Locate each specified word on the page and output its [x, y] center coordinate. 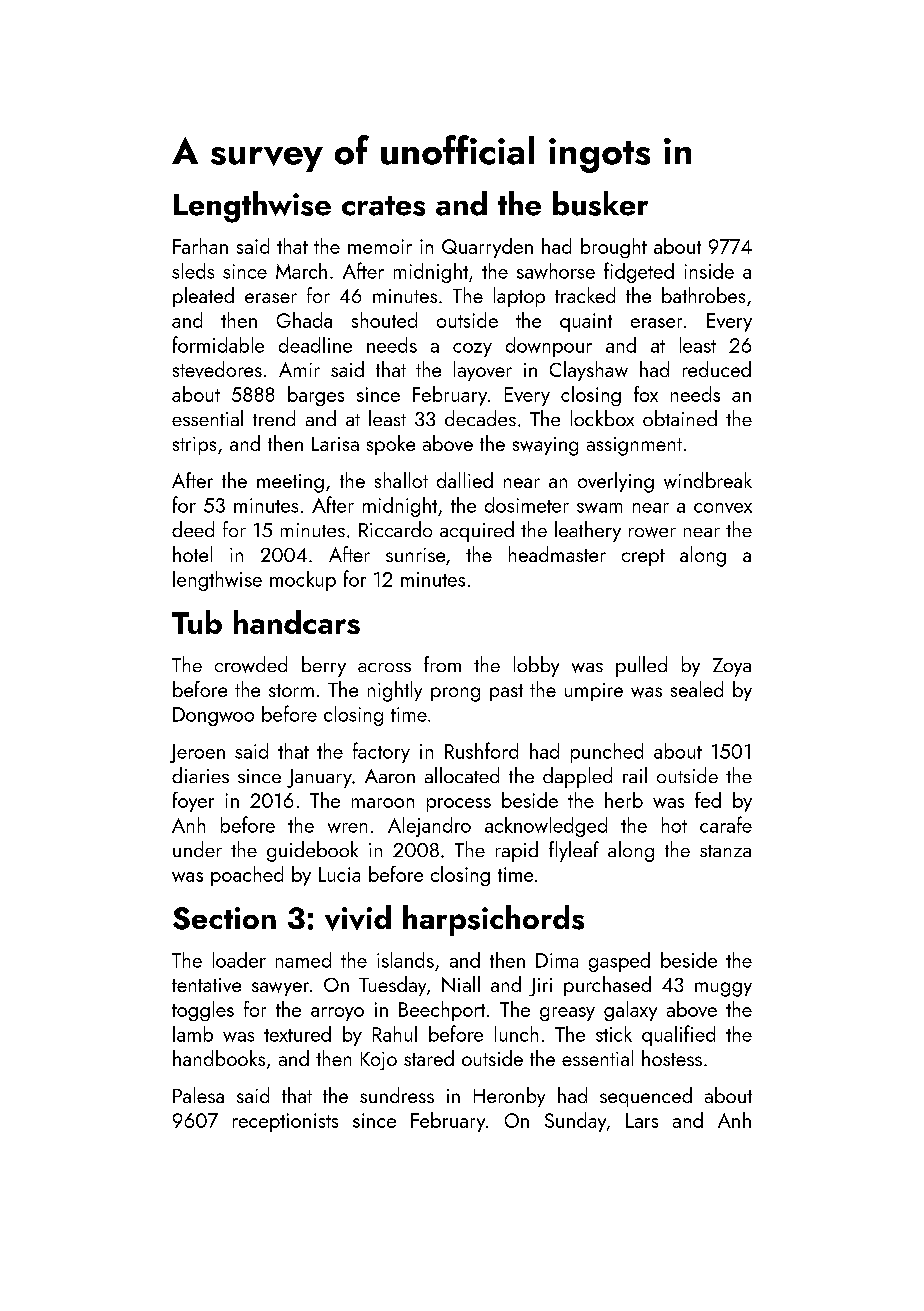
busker [600, 203]
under [197, 849]
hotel [192, 554]
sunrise [415, 555]
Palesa [198, 1095]
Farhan [200, 246]
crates [383, 206]
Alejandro [429, 827]
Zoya [732, 667]
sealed [697, 689]
